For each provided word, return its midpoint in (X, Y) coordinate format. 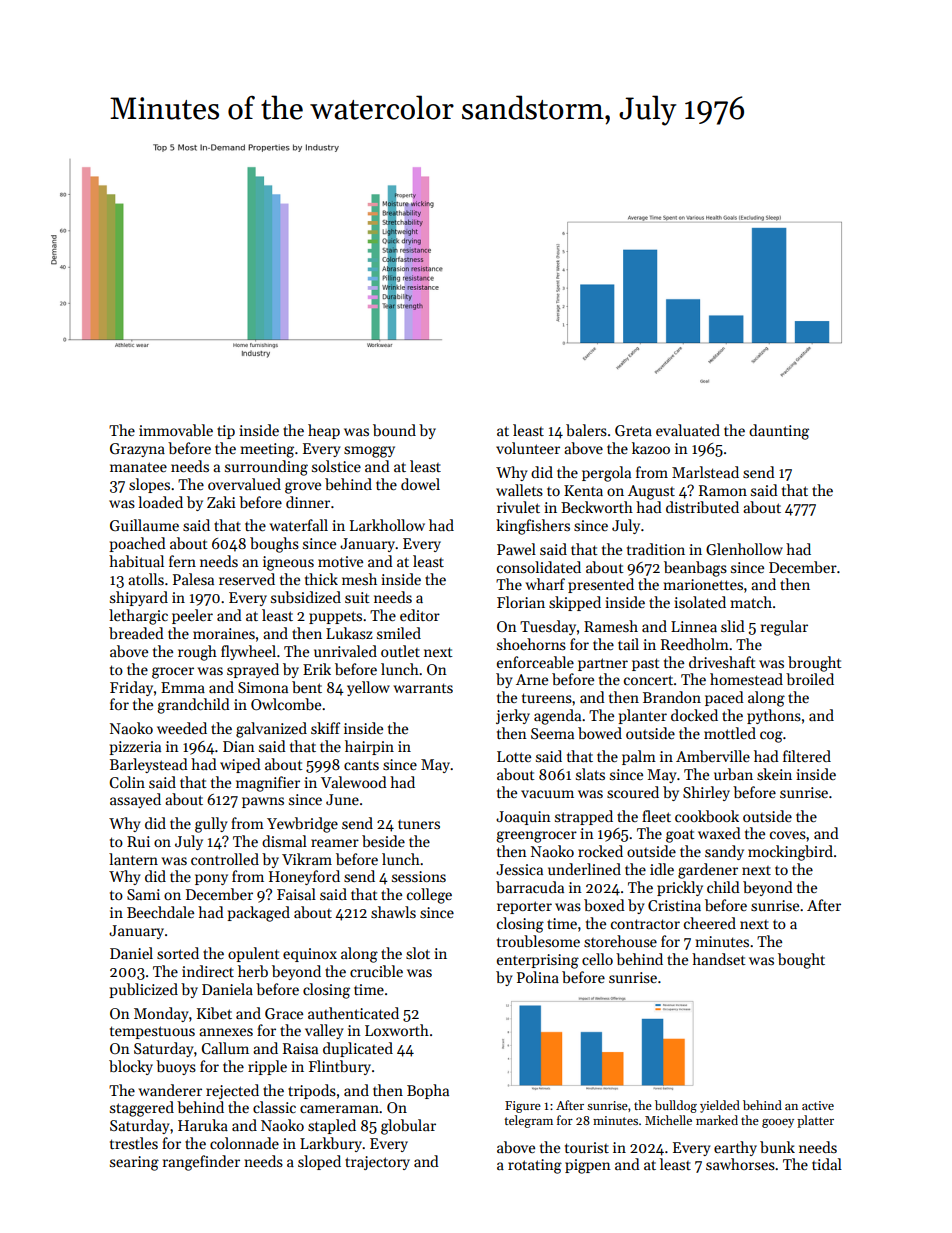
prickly (680, 888)
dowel (420, 484)
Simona (263, 687)
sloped (319, 1162)
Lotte (514, 756)
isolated (700, 602)
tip (226, 432)
